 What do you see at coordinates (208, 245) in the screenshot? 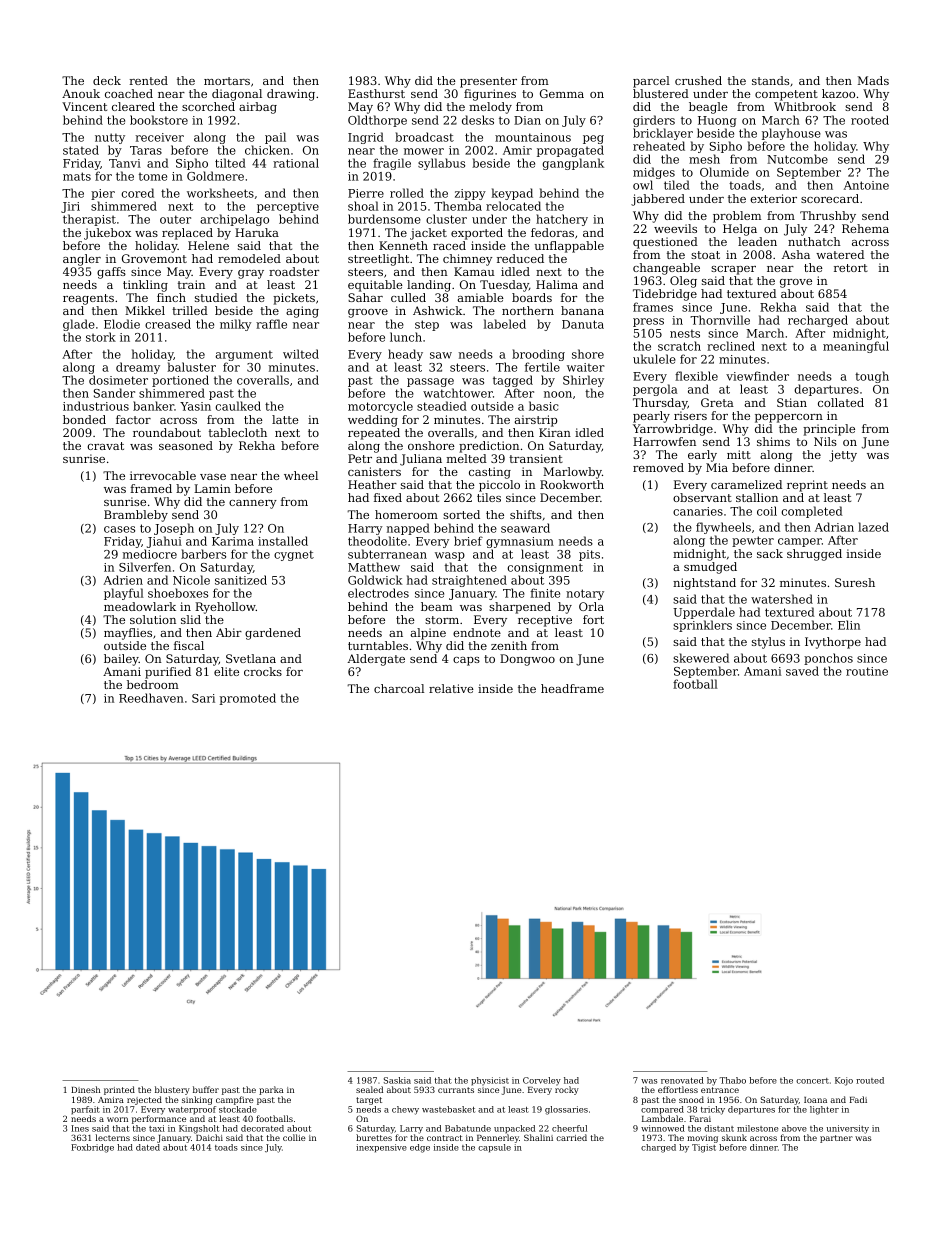
I see `Helene` at bounding box center [208, 245].
